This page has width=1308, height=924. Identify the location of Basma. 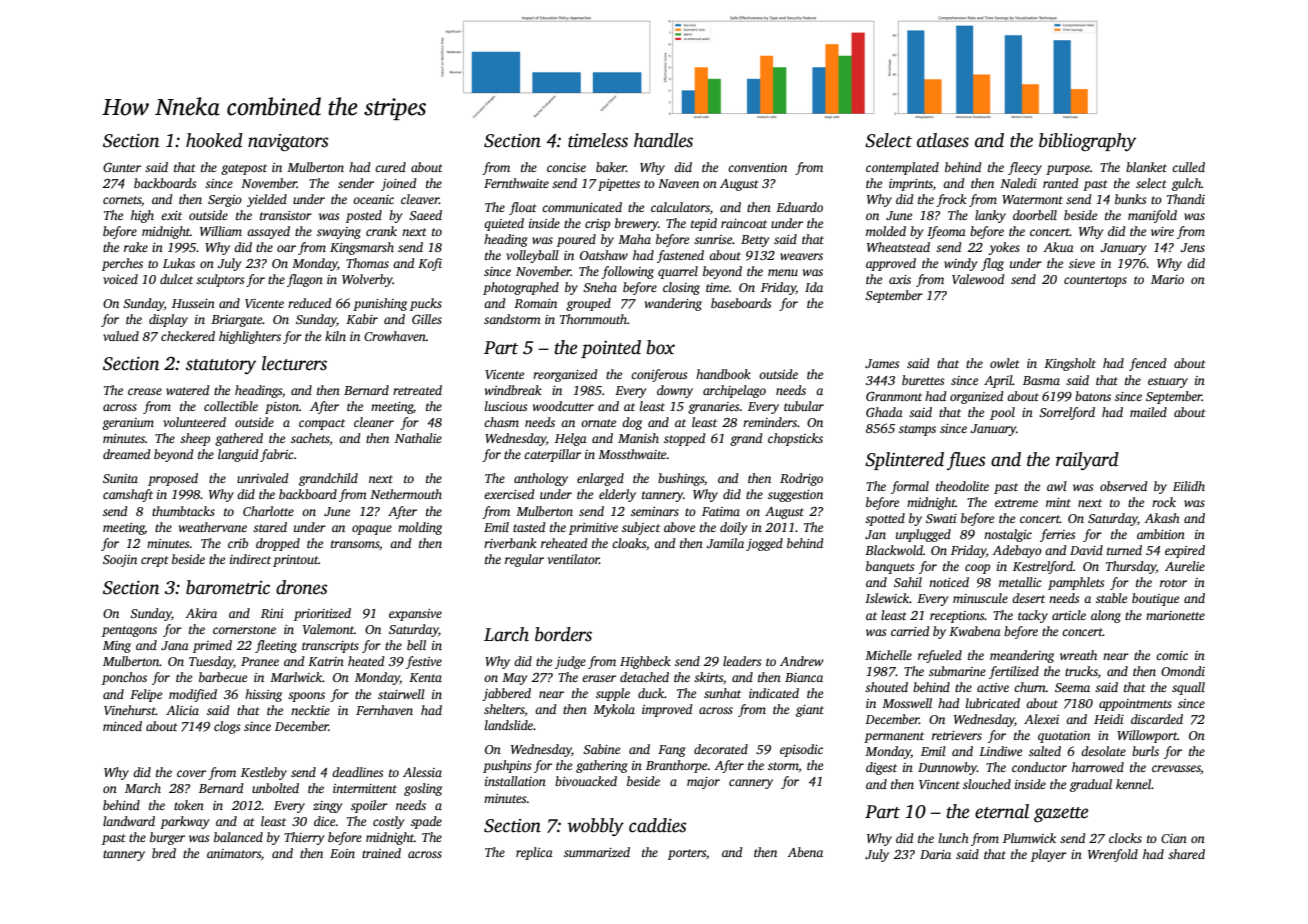
(1041, 380).
